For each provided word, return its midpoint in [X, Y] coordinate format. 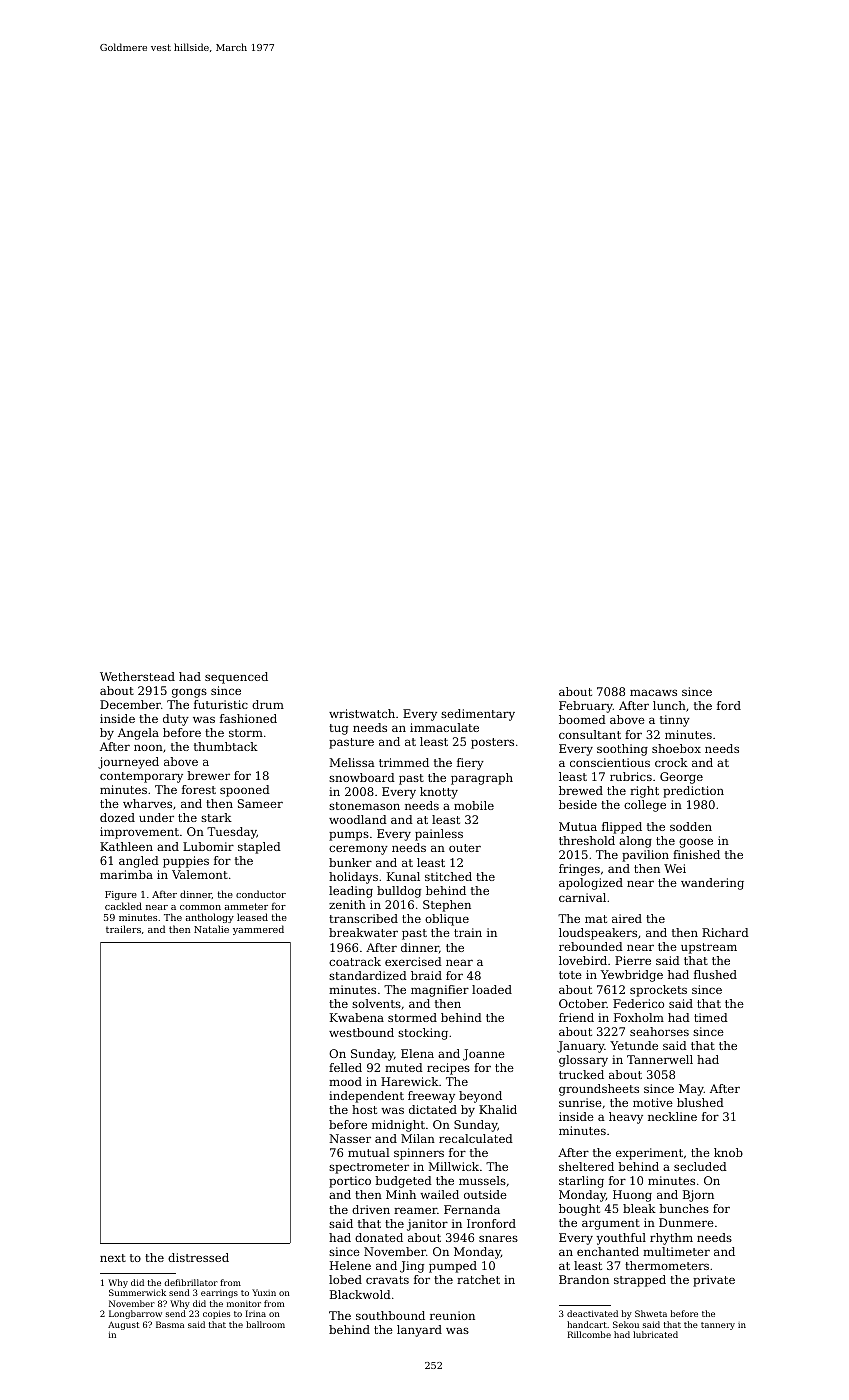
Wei [675, 868]
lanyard [419, 1331]
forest [199, 789]
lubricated [655, 1334]
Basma [170, 1324]
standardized [368, 975]
